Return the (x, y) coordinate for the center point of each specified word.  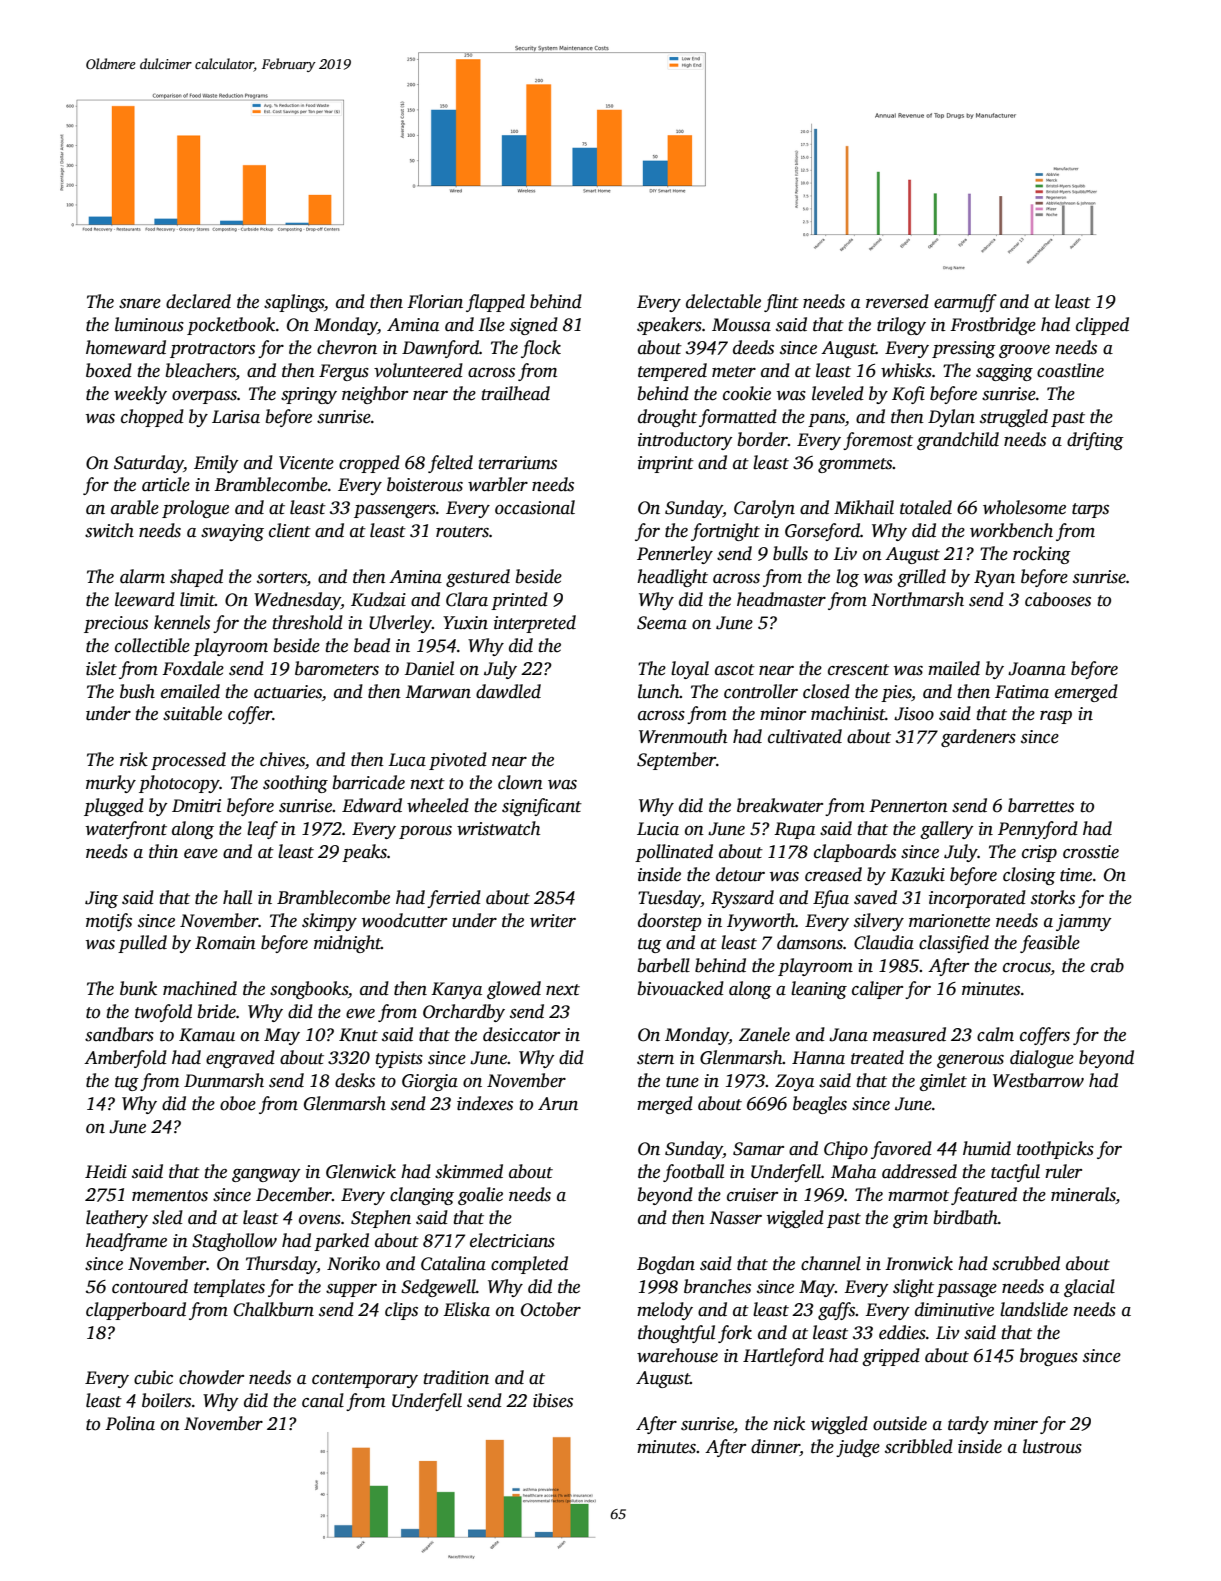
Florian (435, 301)
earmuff (965, 303)
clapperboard (136, 1311)
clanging (422, 1196)
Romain (225, 943)
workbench (1011, 530)
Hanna (818, 1058)
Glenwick (361, 1171)
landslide (1034, 1309)
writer (553, 921)
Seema (662, 623)
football (693, 1173)
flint (781, 303)
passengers (395, 511)
